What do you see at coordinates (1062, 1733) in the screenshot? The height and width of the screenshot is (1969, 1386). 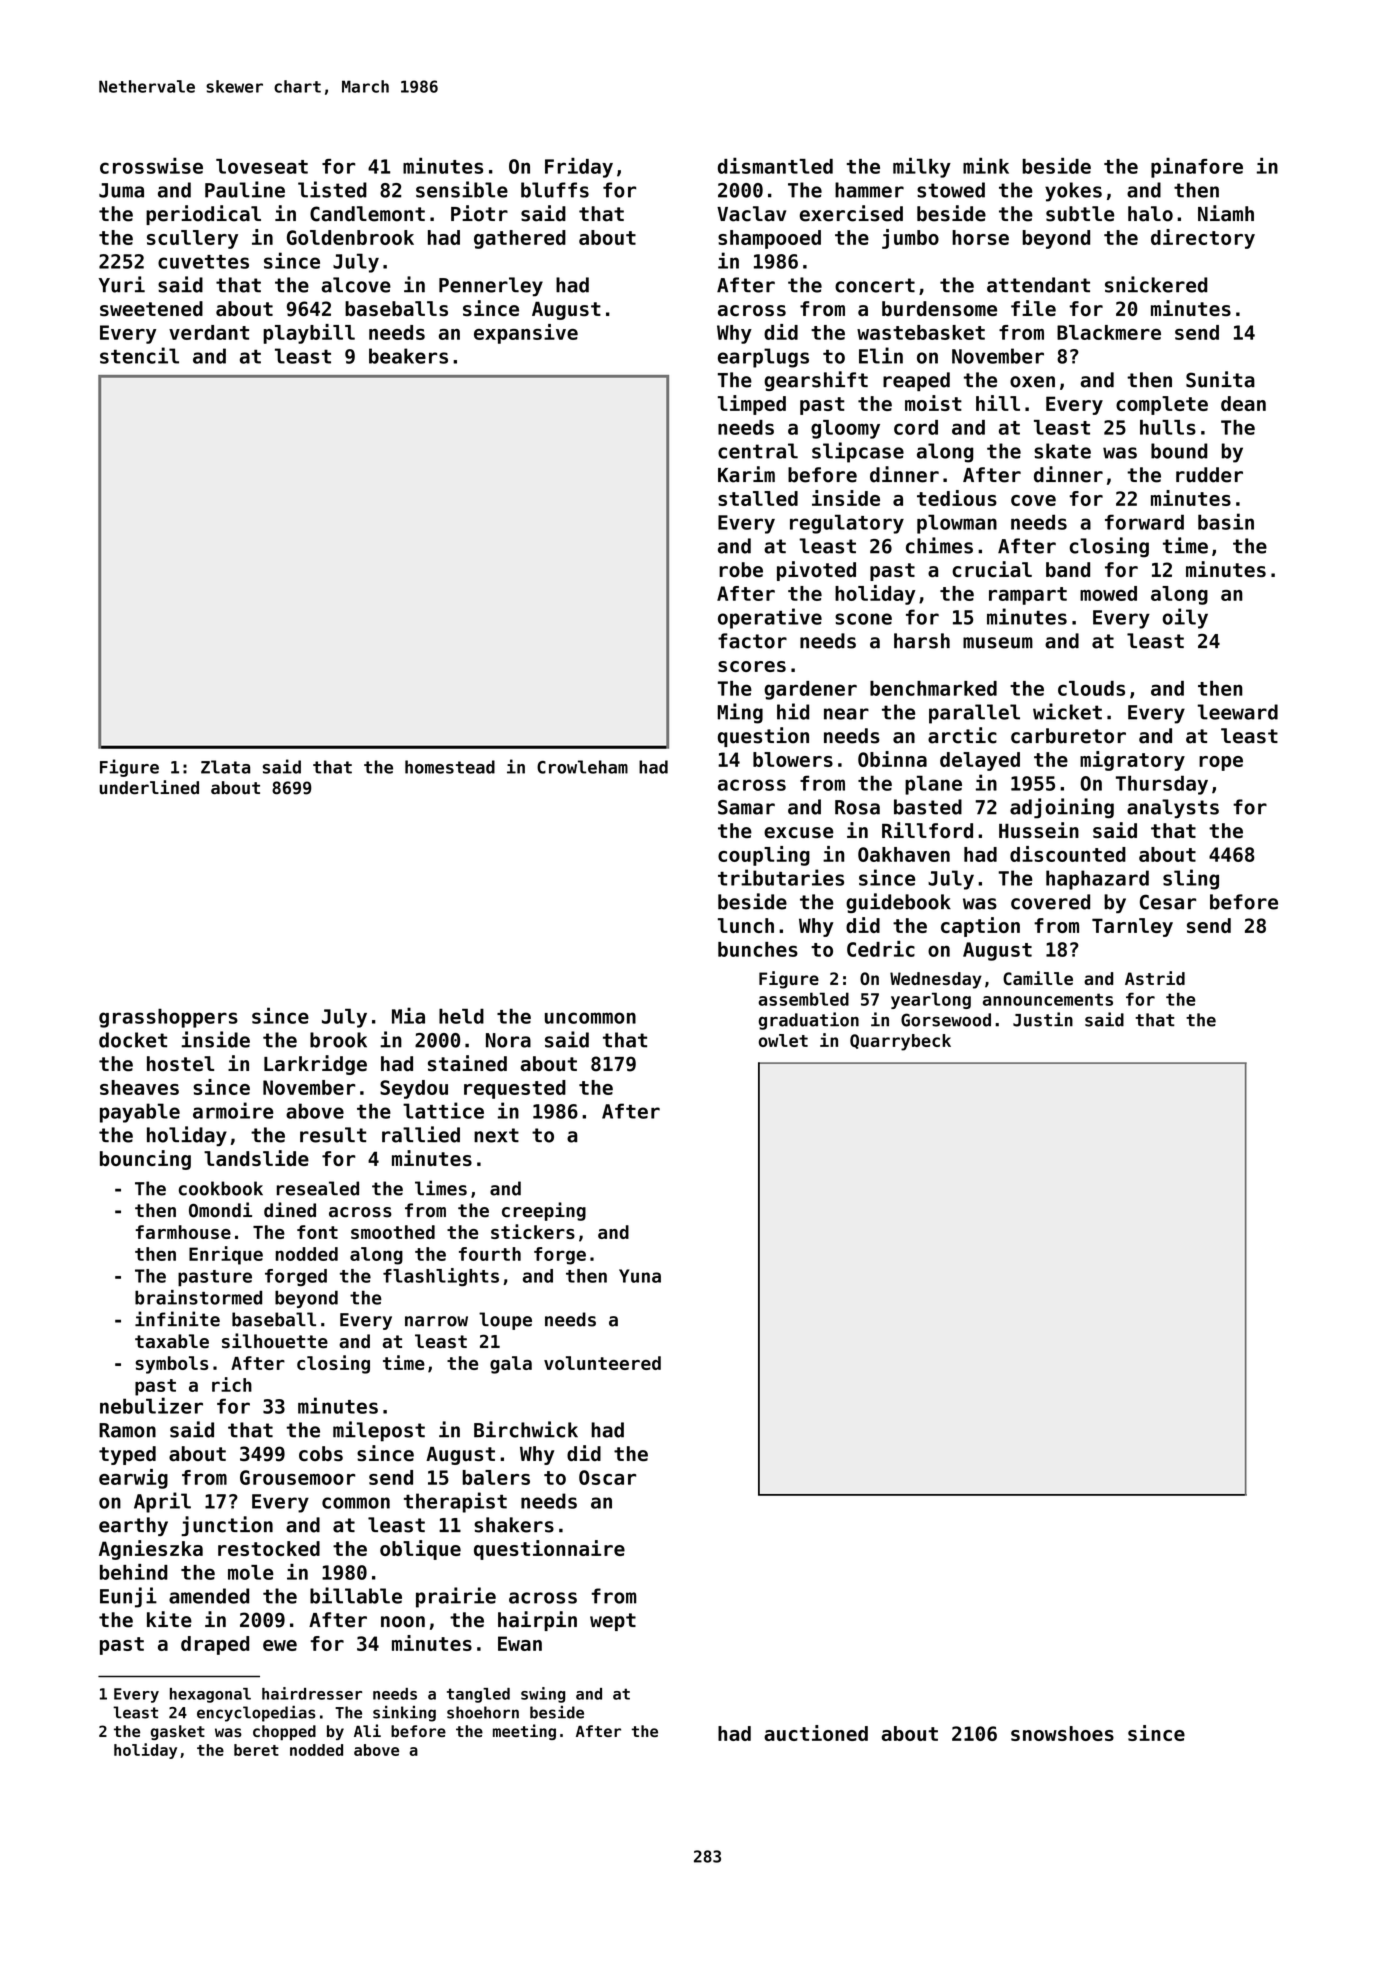 I see `snowshoes` at bounding box center [1062, 1733].
